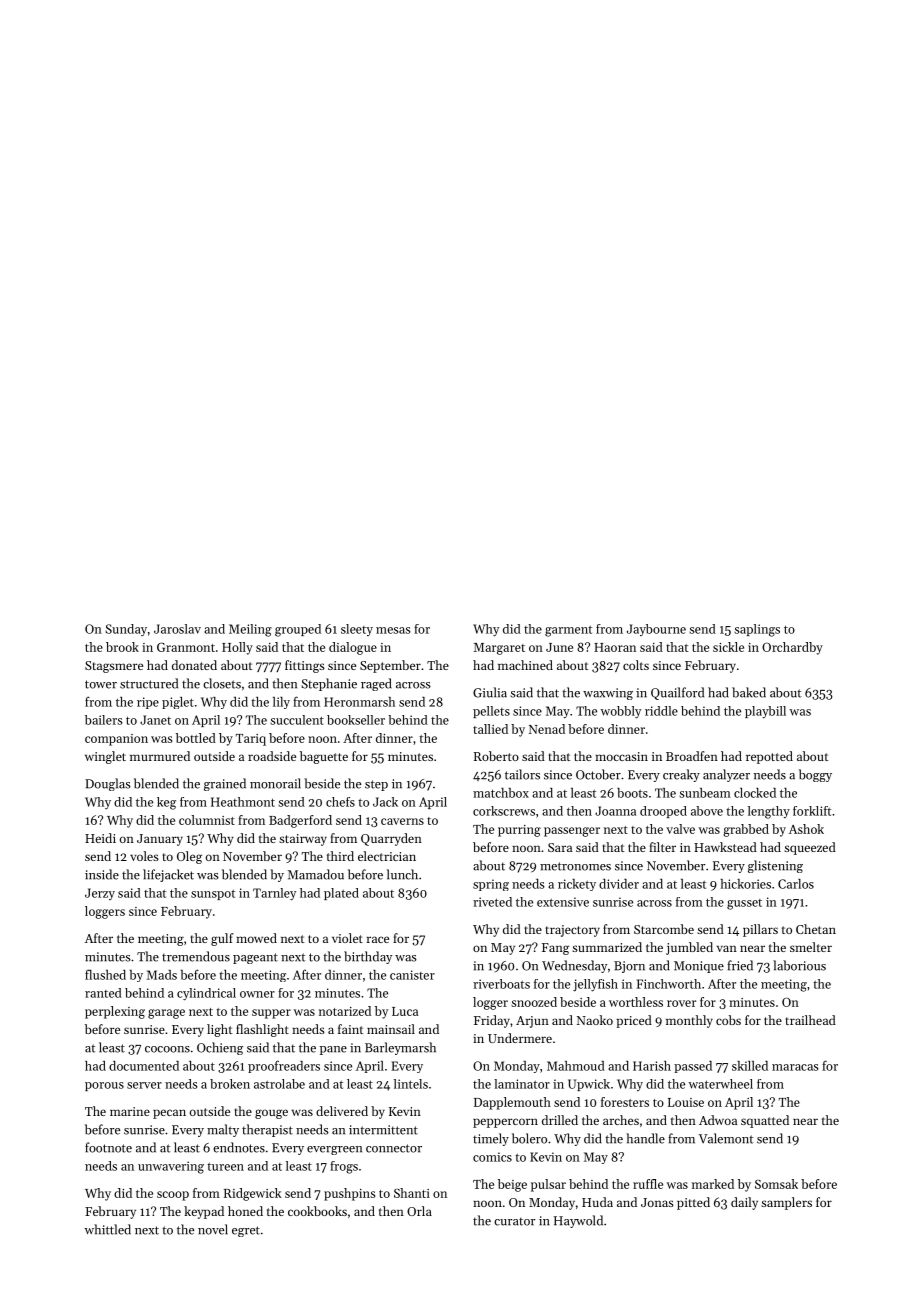 The width and height of the screenshot is (924, 1308). Describe the element at coordinates (267, 1130) in the screenshot. I see `therapist` at that location.
